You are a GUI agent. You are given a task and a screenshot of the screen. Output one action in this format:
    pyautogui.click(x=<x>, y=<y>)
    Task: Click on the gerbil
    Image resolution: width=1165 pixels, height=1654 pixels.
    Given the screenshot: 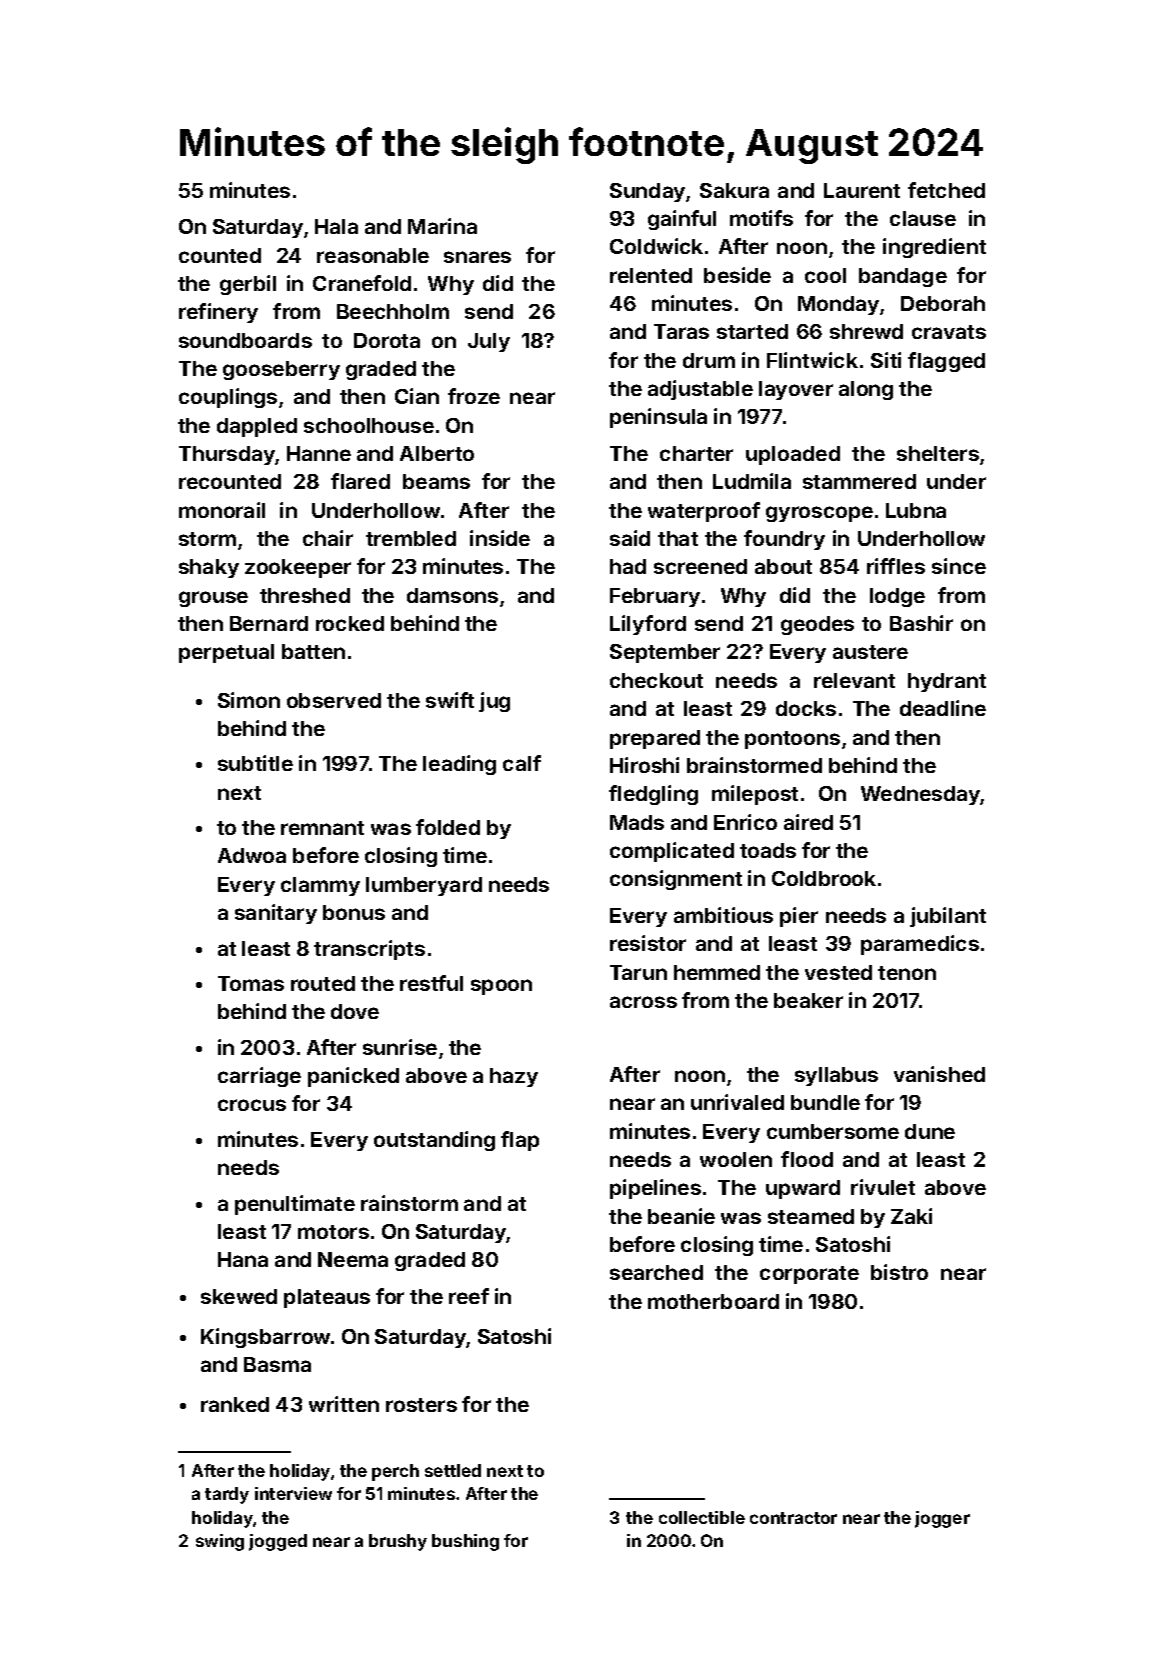 What is the action you would take?
    pyautogui.click(x=248, y=285)
